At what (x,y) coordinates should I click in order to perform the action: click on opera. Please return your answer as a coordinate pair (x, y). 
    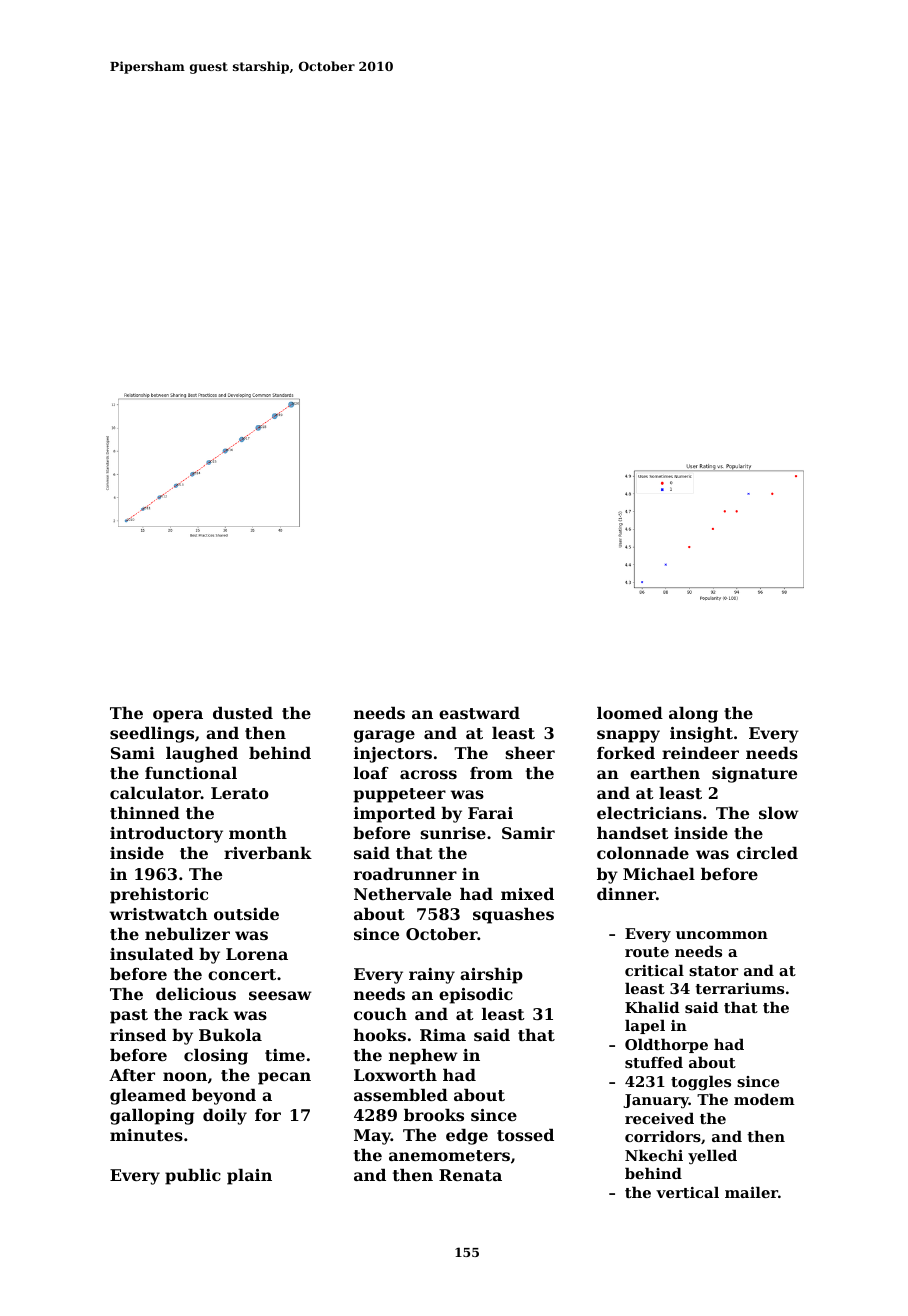
    Looking at the image, I should click on (178, 716).
